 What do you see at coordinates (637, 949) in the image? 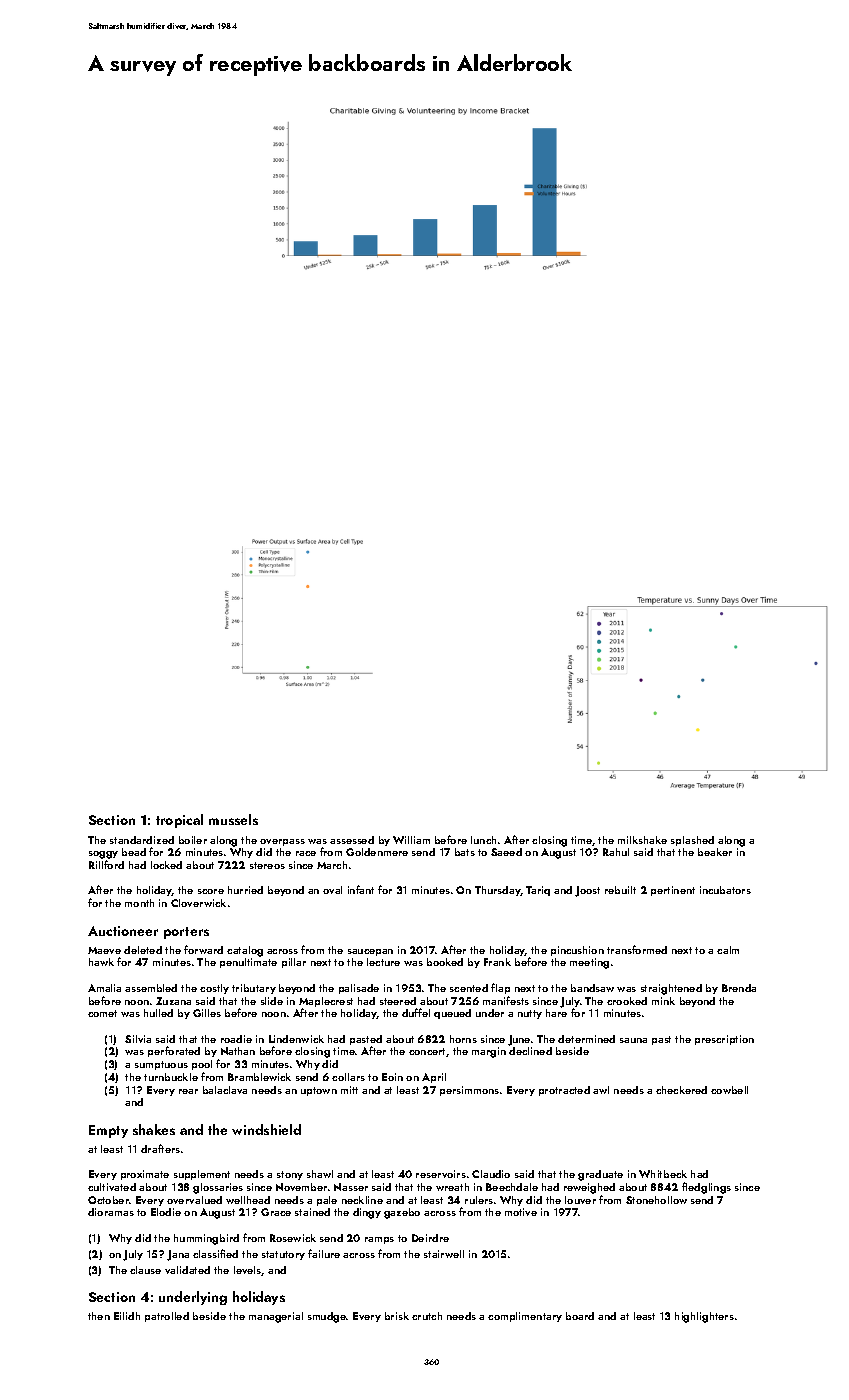
I see `transformed` at bounding box center [637, 949].
